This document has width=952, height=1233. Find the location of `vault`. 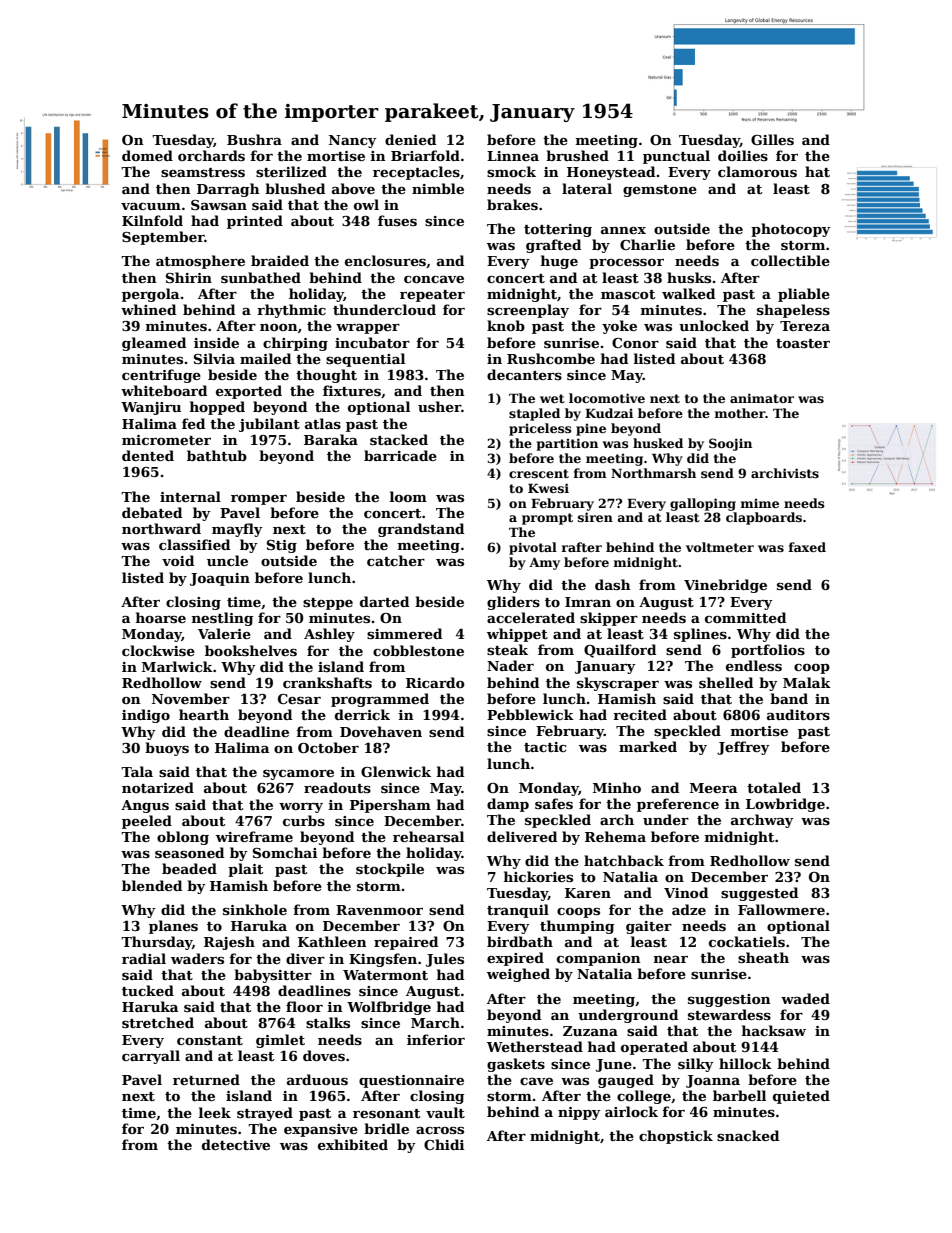

vault is located at coordinates (445, 1112).
